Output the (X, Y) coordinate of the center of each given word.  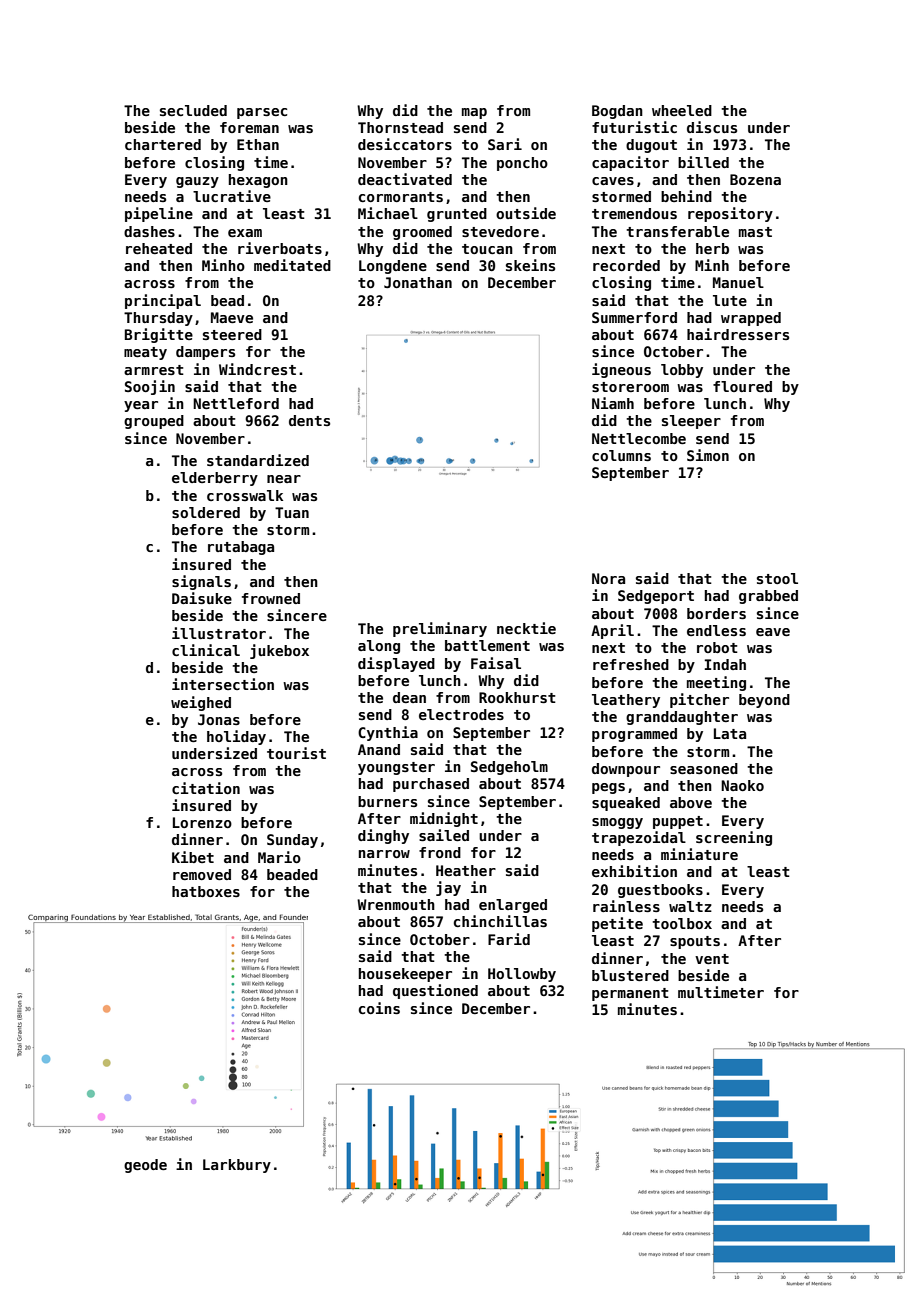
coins (379, 1008)
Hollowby (522, 975)
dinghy (383, 836)
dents (309, 420)
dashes (149, 231)
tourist (296, 753)
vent (712, 959)
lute (730, 300)
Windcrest (257, 369)
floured (742, 386)
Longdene (393, 267)
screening (734, 838)
